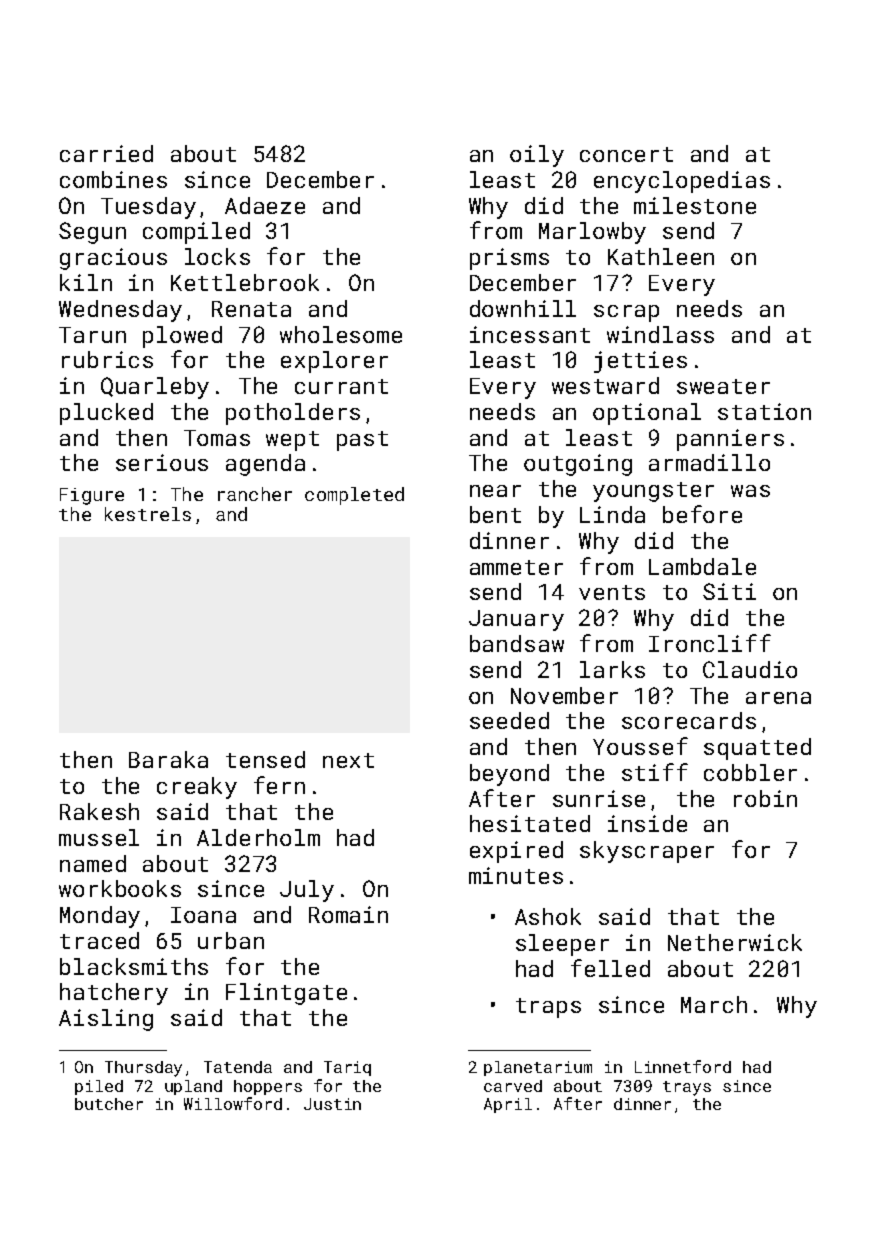 The image size is (878, 1246). I want to click on oily, so click(537, 156).
